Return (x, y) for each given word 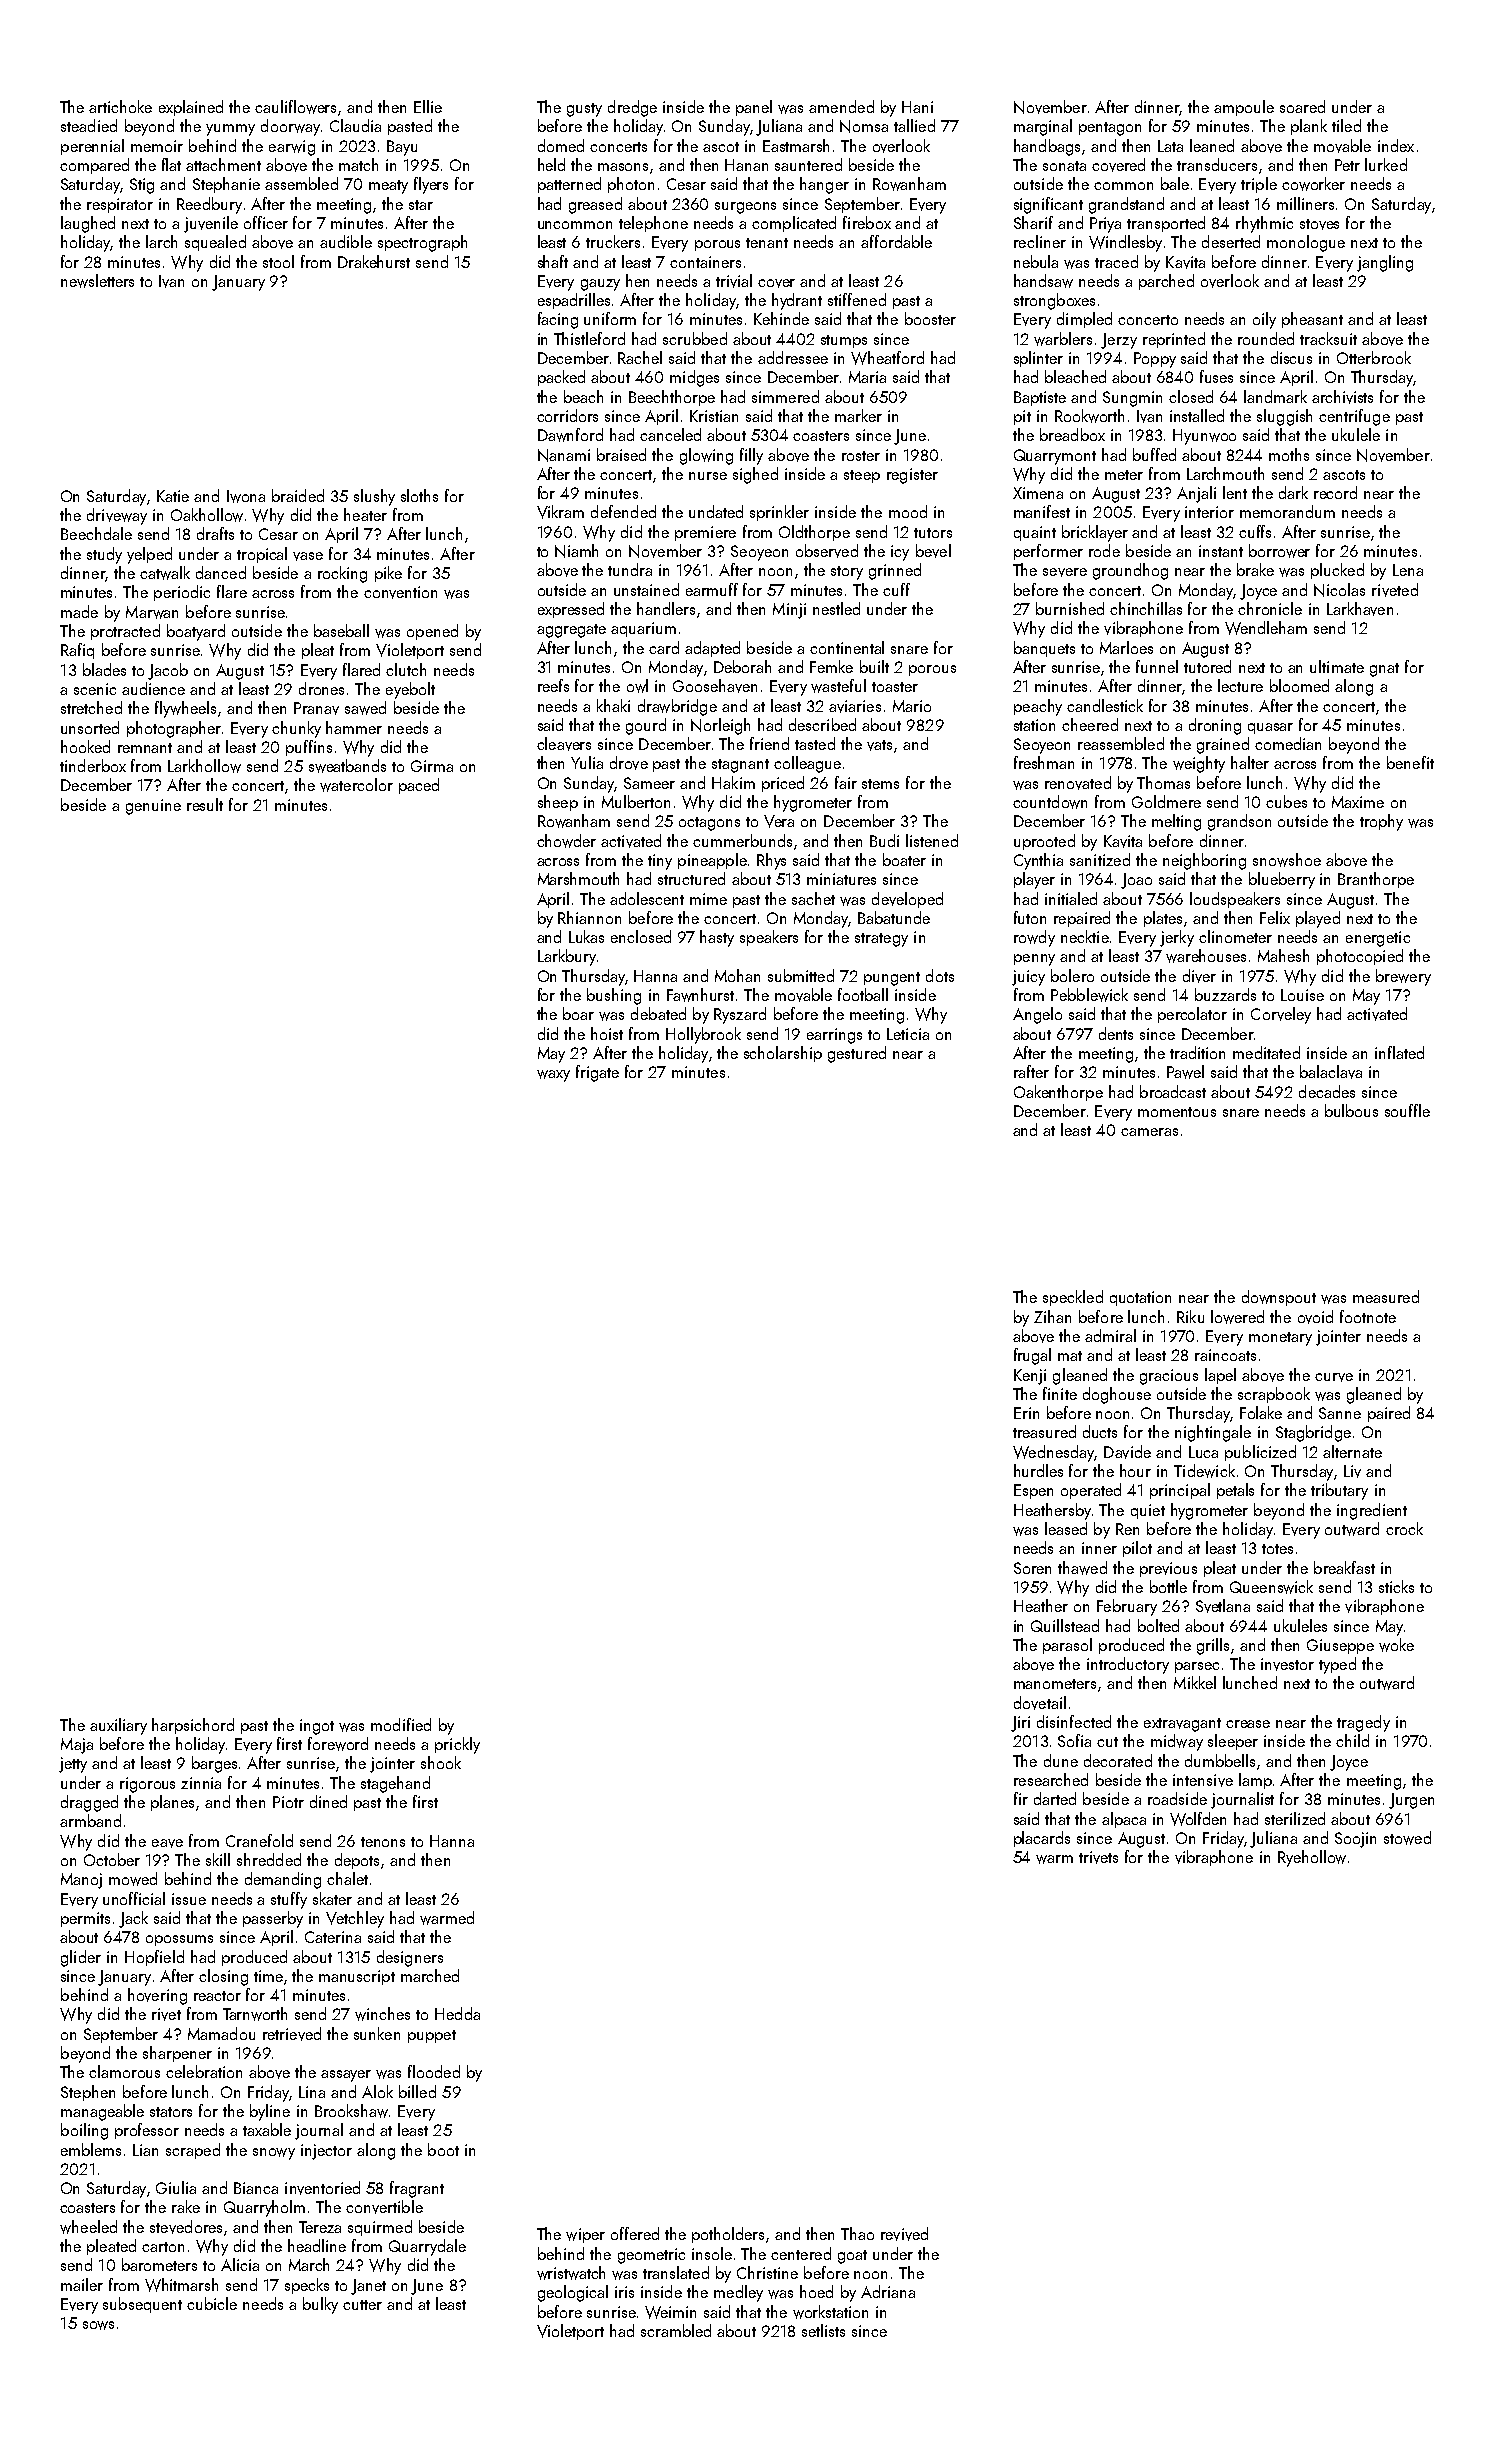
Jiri (1020, 1724)
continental (847, 647)
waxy (553, 1076)
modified (401, 1724)
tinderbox (93, 765)
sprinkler (779, 513)
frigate (597, 1073)
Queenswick (1271, 1587)
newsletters (97, 281)
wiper (585, 2235)
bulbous (1351, 1110)
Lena (1408, 570)
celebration (204, 2071)
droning (1215, 726)
